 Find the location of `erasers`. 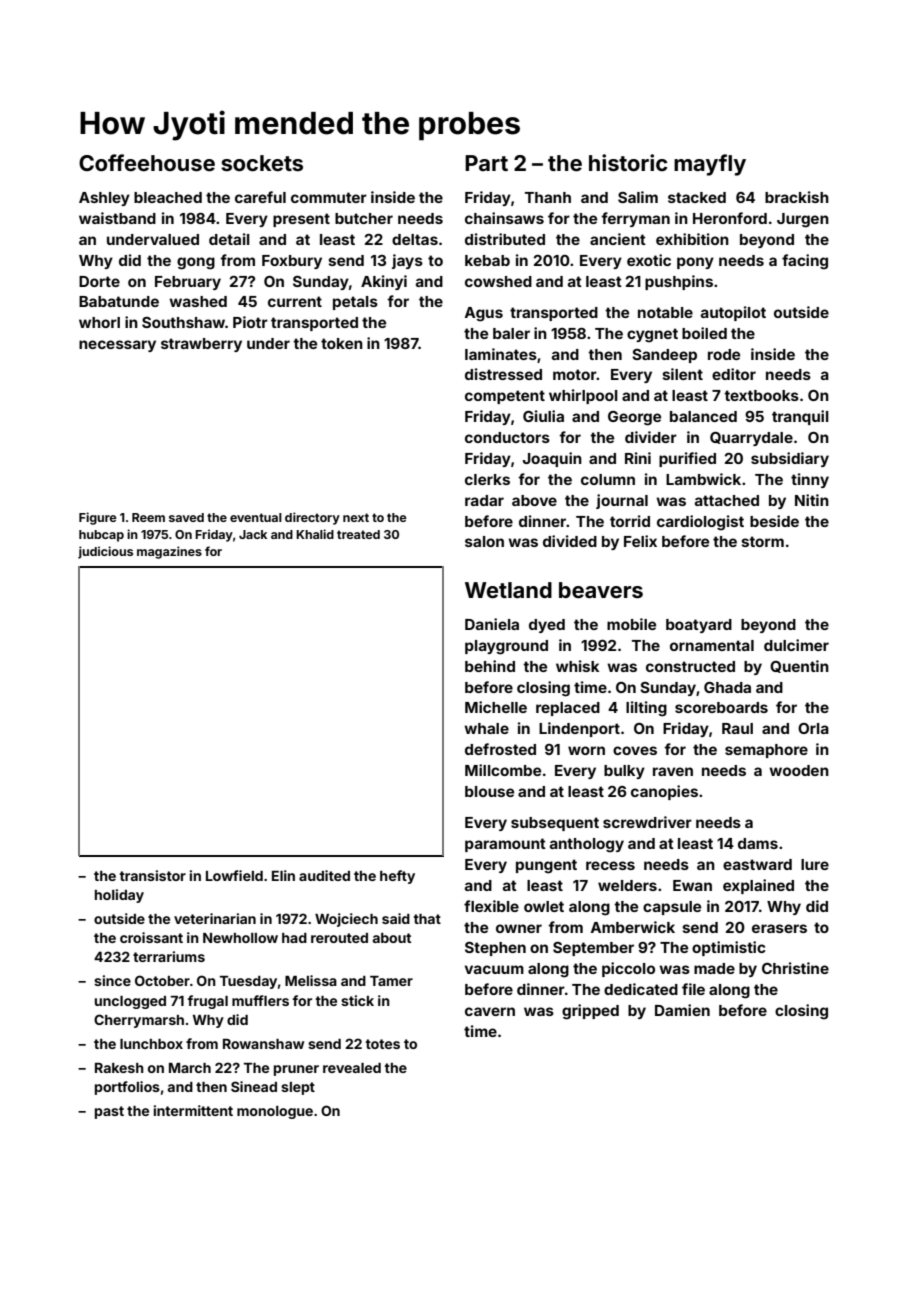

erasers is located at coordinates (779, 928).
